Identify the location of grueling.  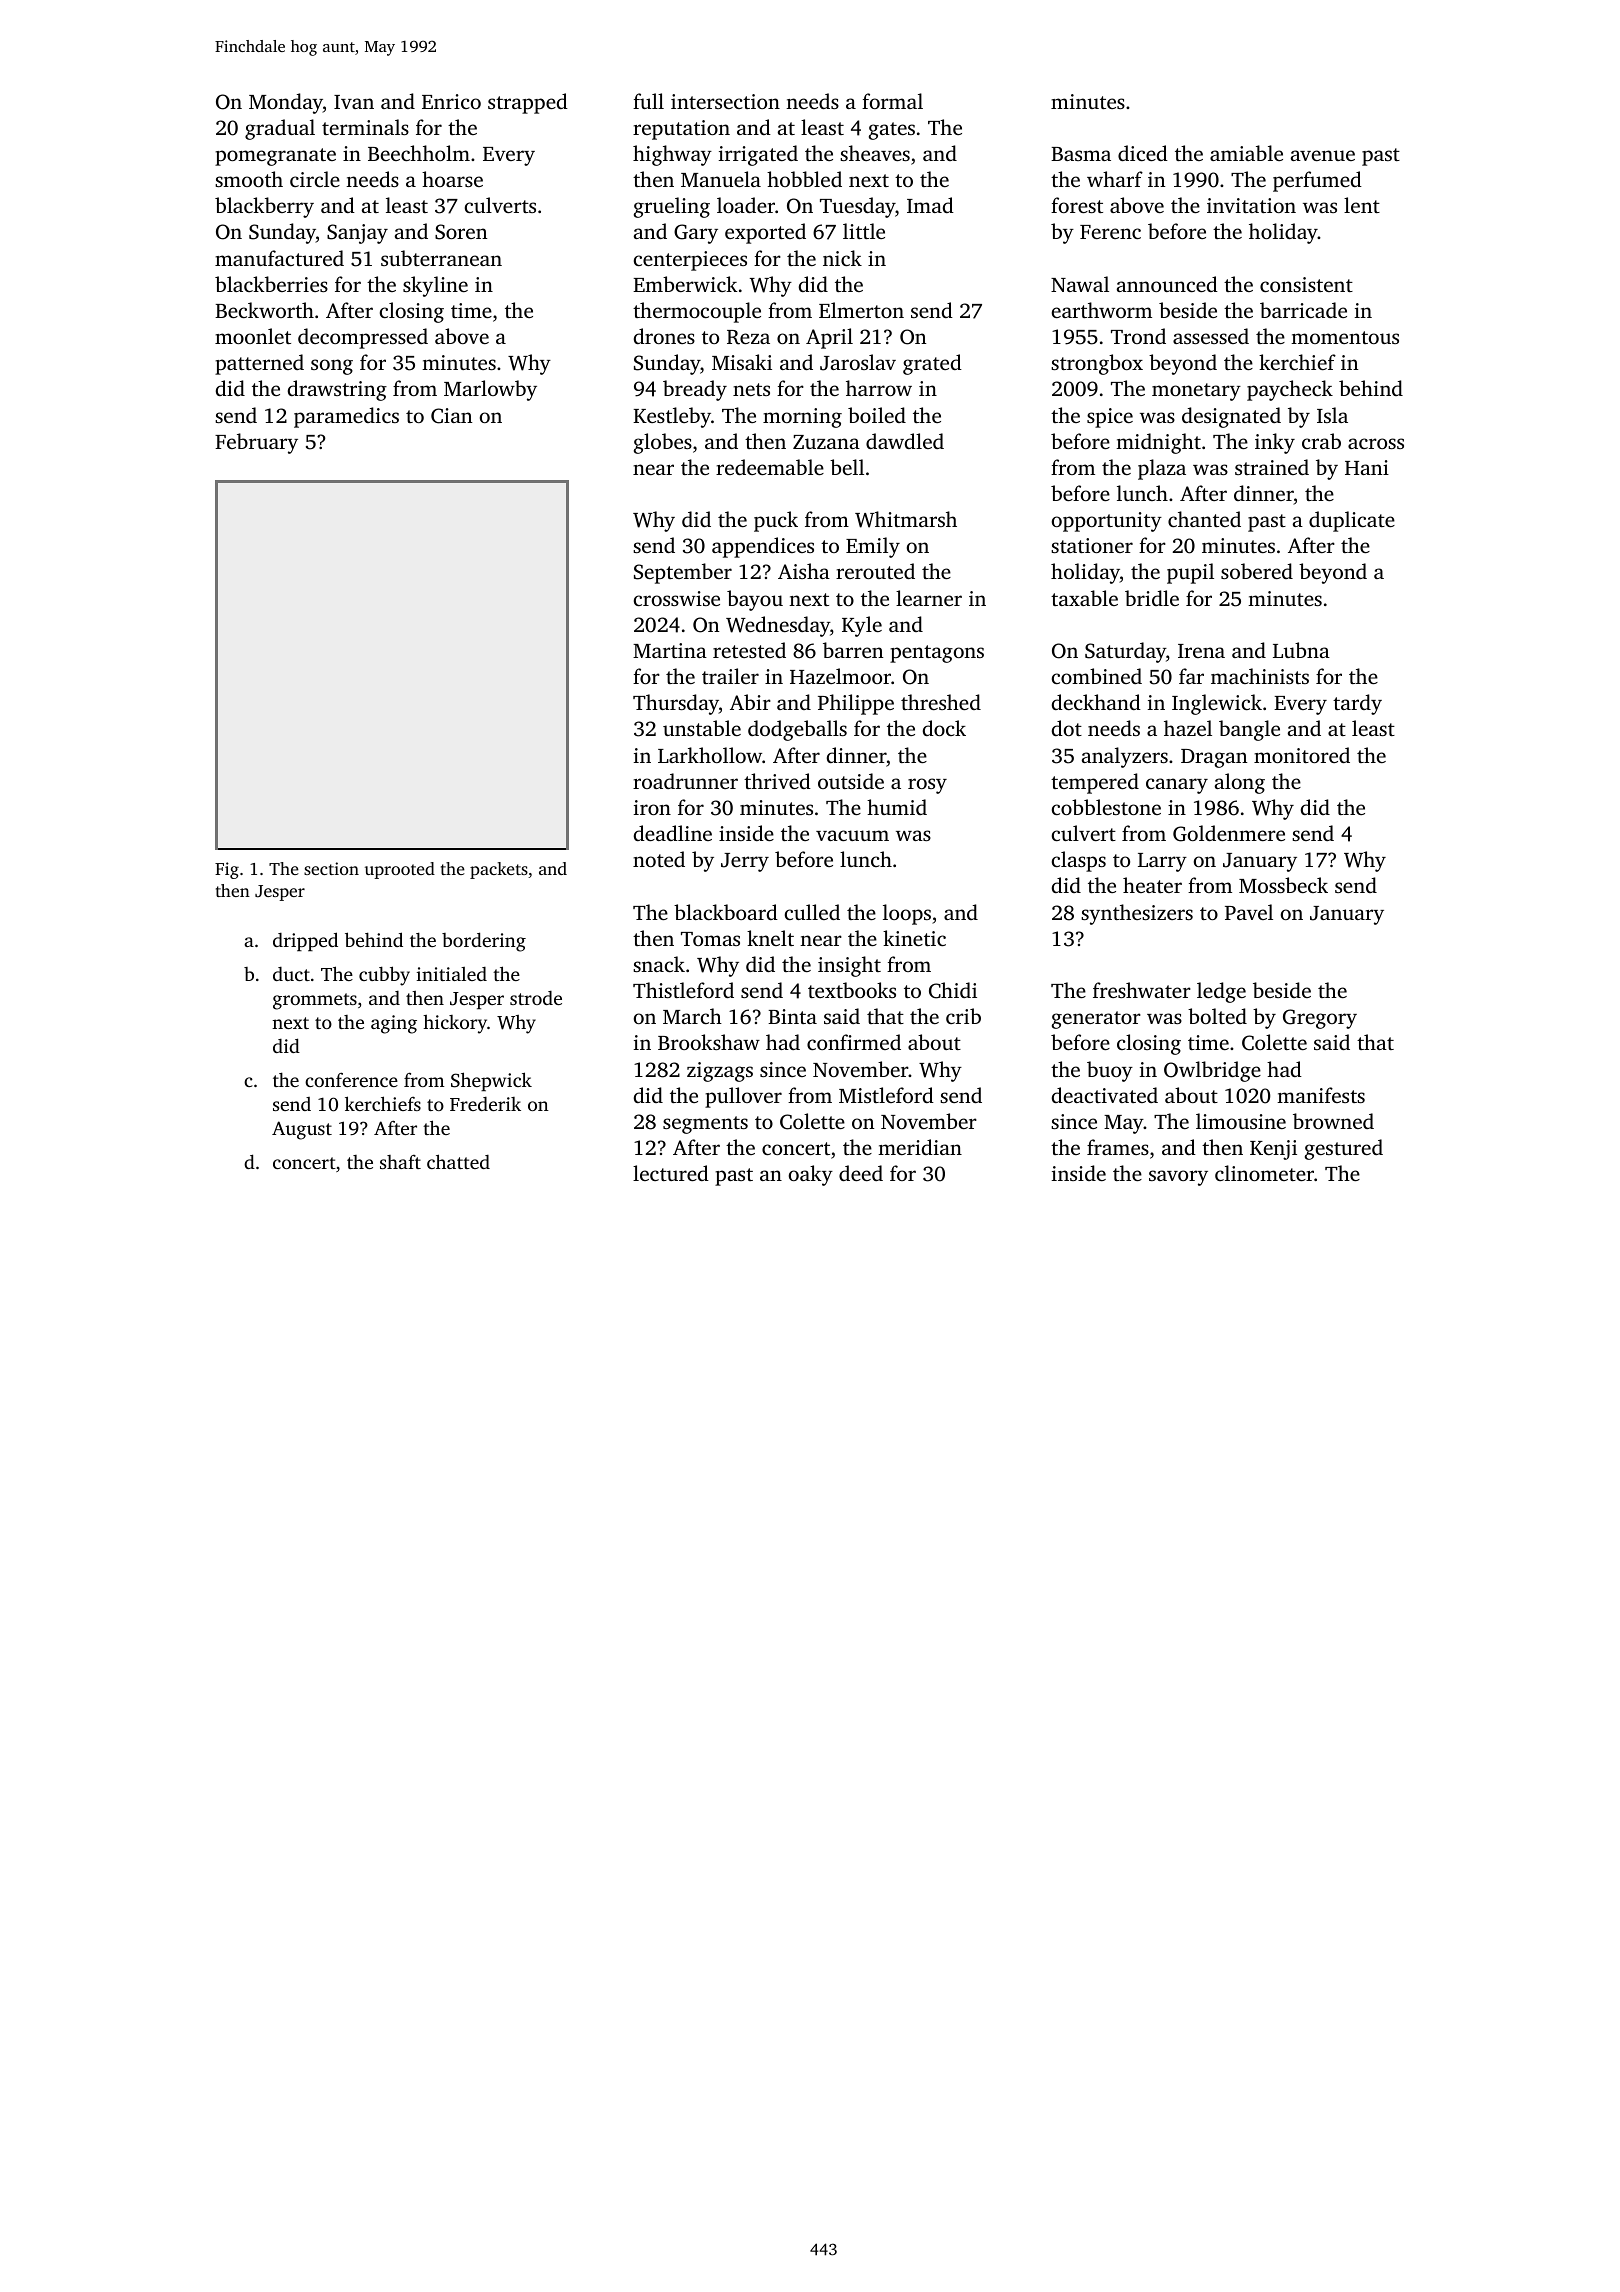
(672, 207).
